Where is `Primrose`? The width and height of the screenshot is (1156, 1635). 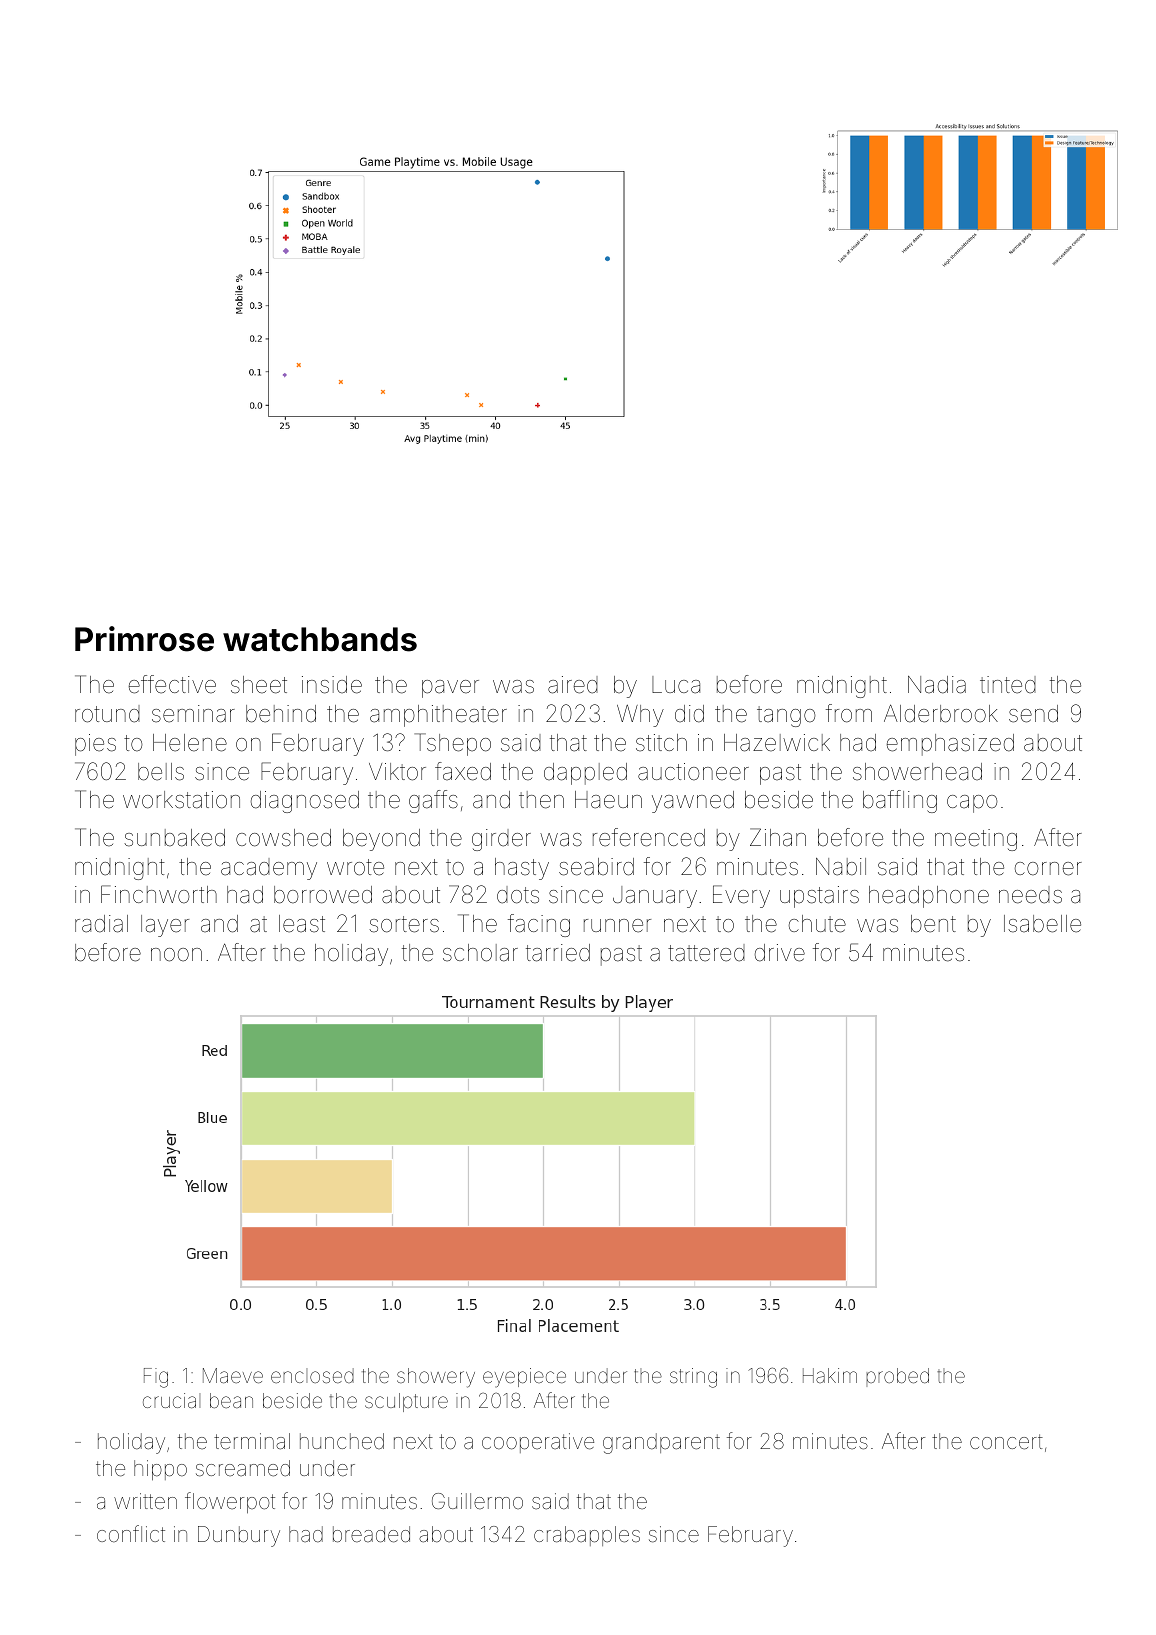 Primrose is located at coordinates (144, 639).
